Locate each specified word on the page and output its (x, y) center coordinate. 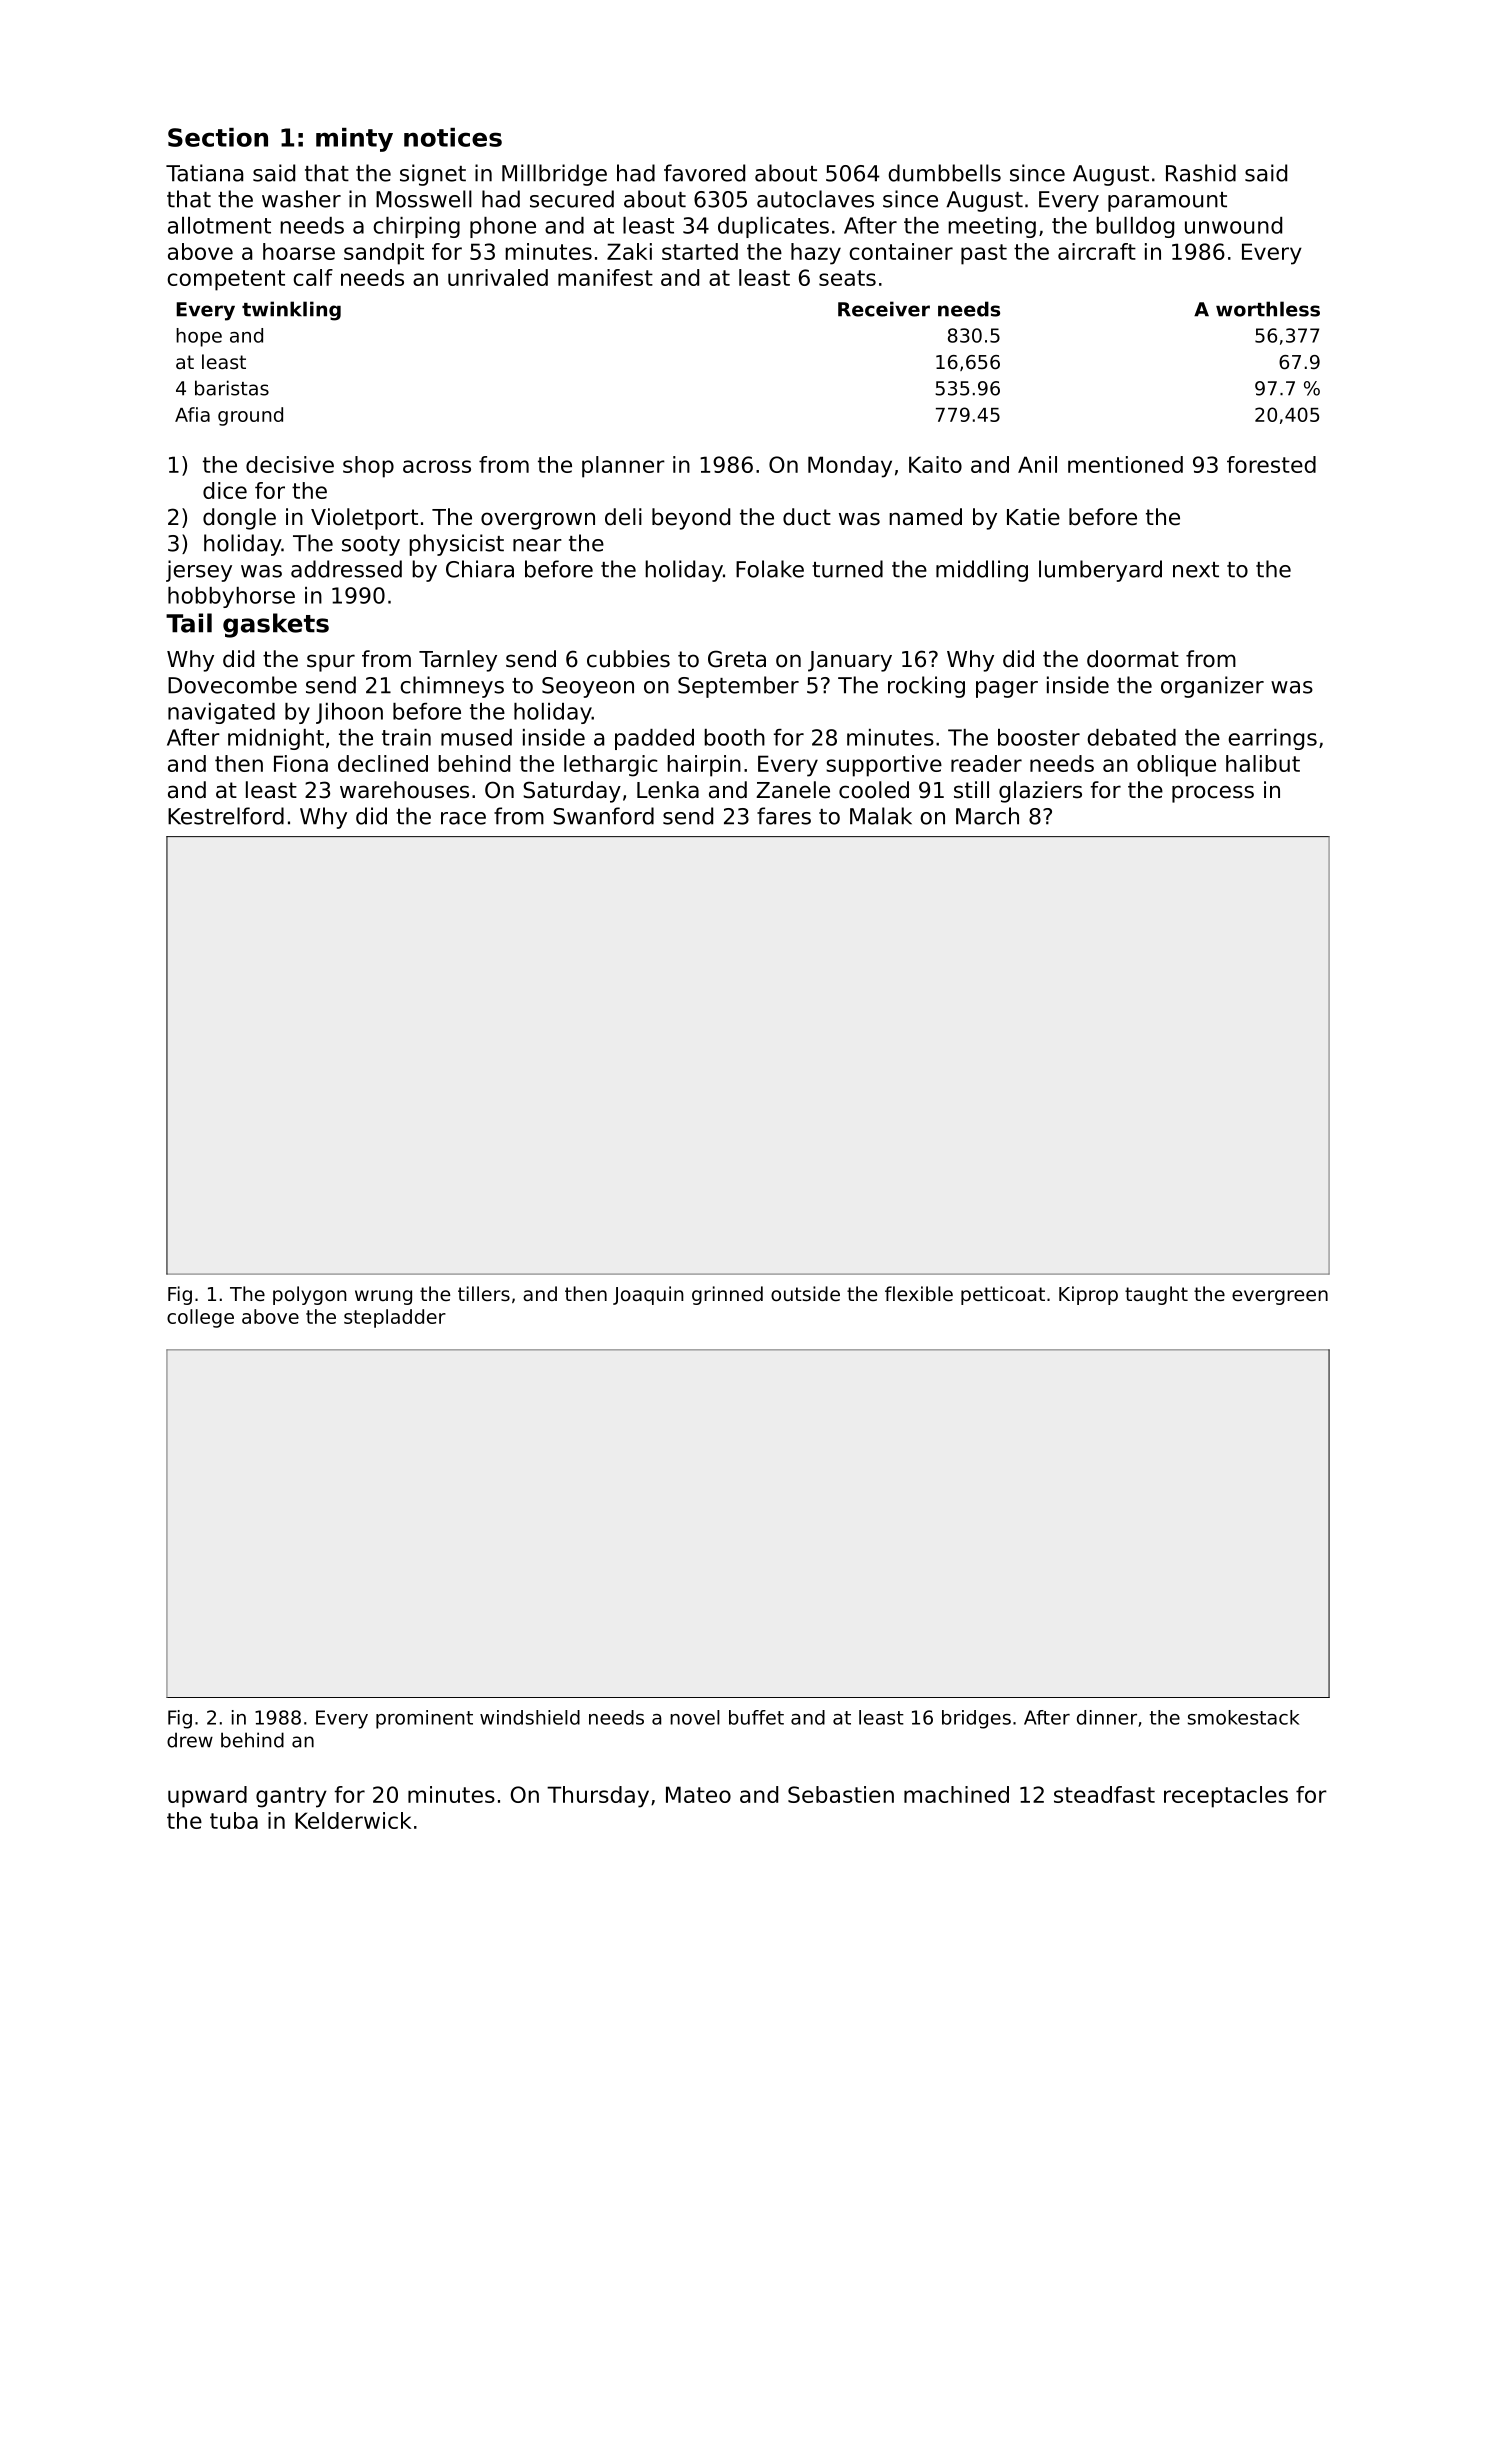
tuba (234, 1820)
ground (250, 416)
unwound (1233, 225)
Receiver (884, 309)
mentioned (1125, 464)
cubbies (628, 659)
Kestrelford (226, 816)
